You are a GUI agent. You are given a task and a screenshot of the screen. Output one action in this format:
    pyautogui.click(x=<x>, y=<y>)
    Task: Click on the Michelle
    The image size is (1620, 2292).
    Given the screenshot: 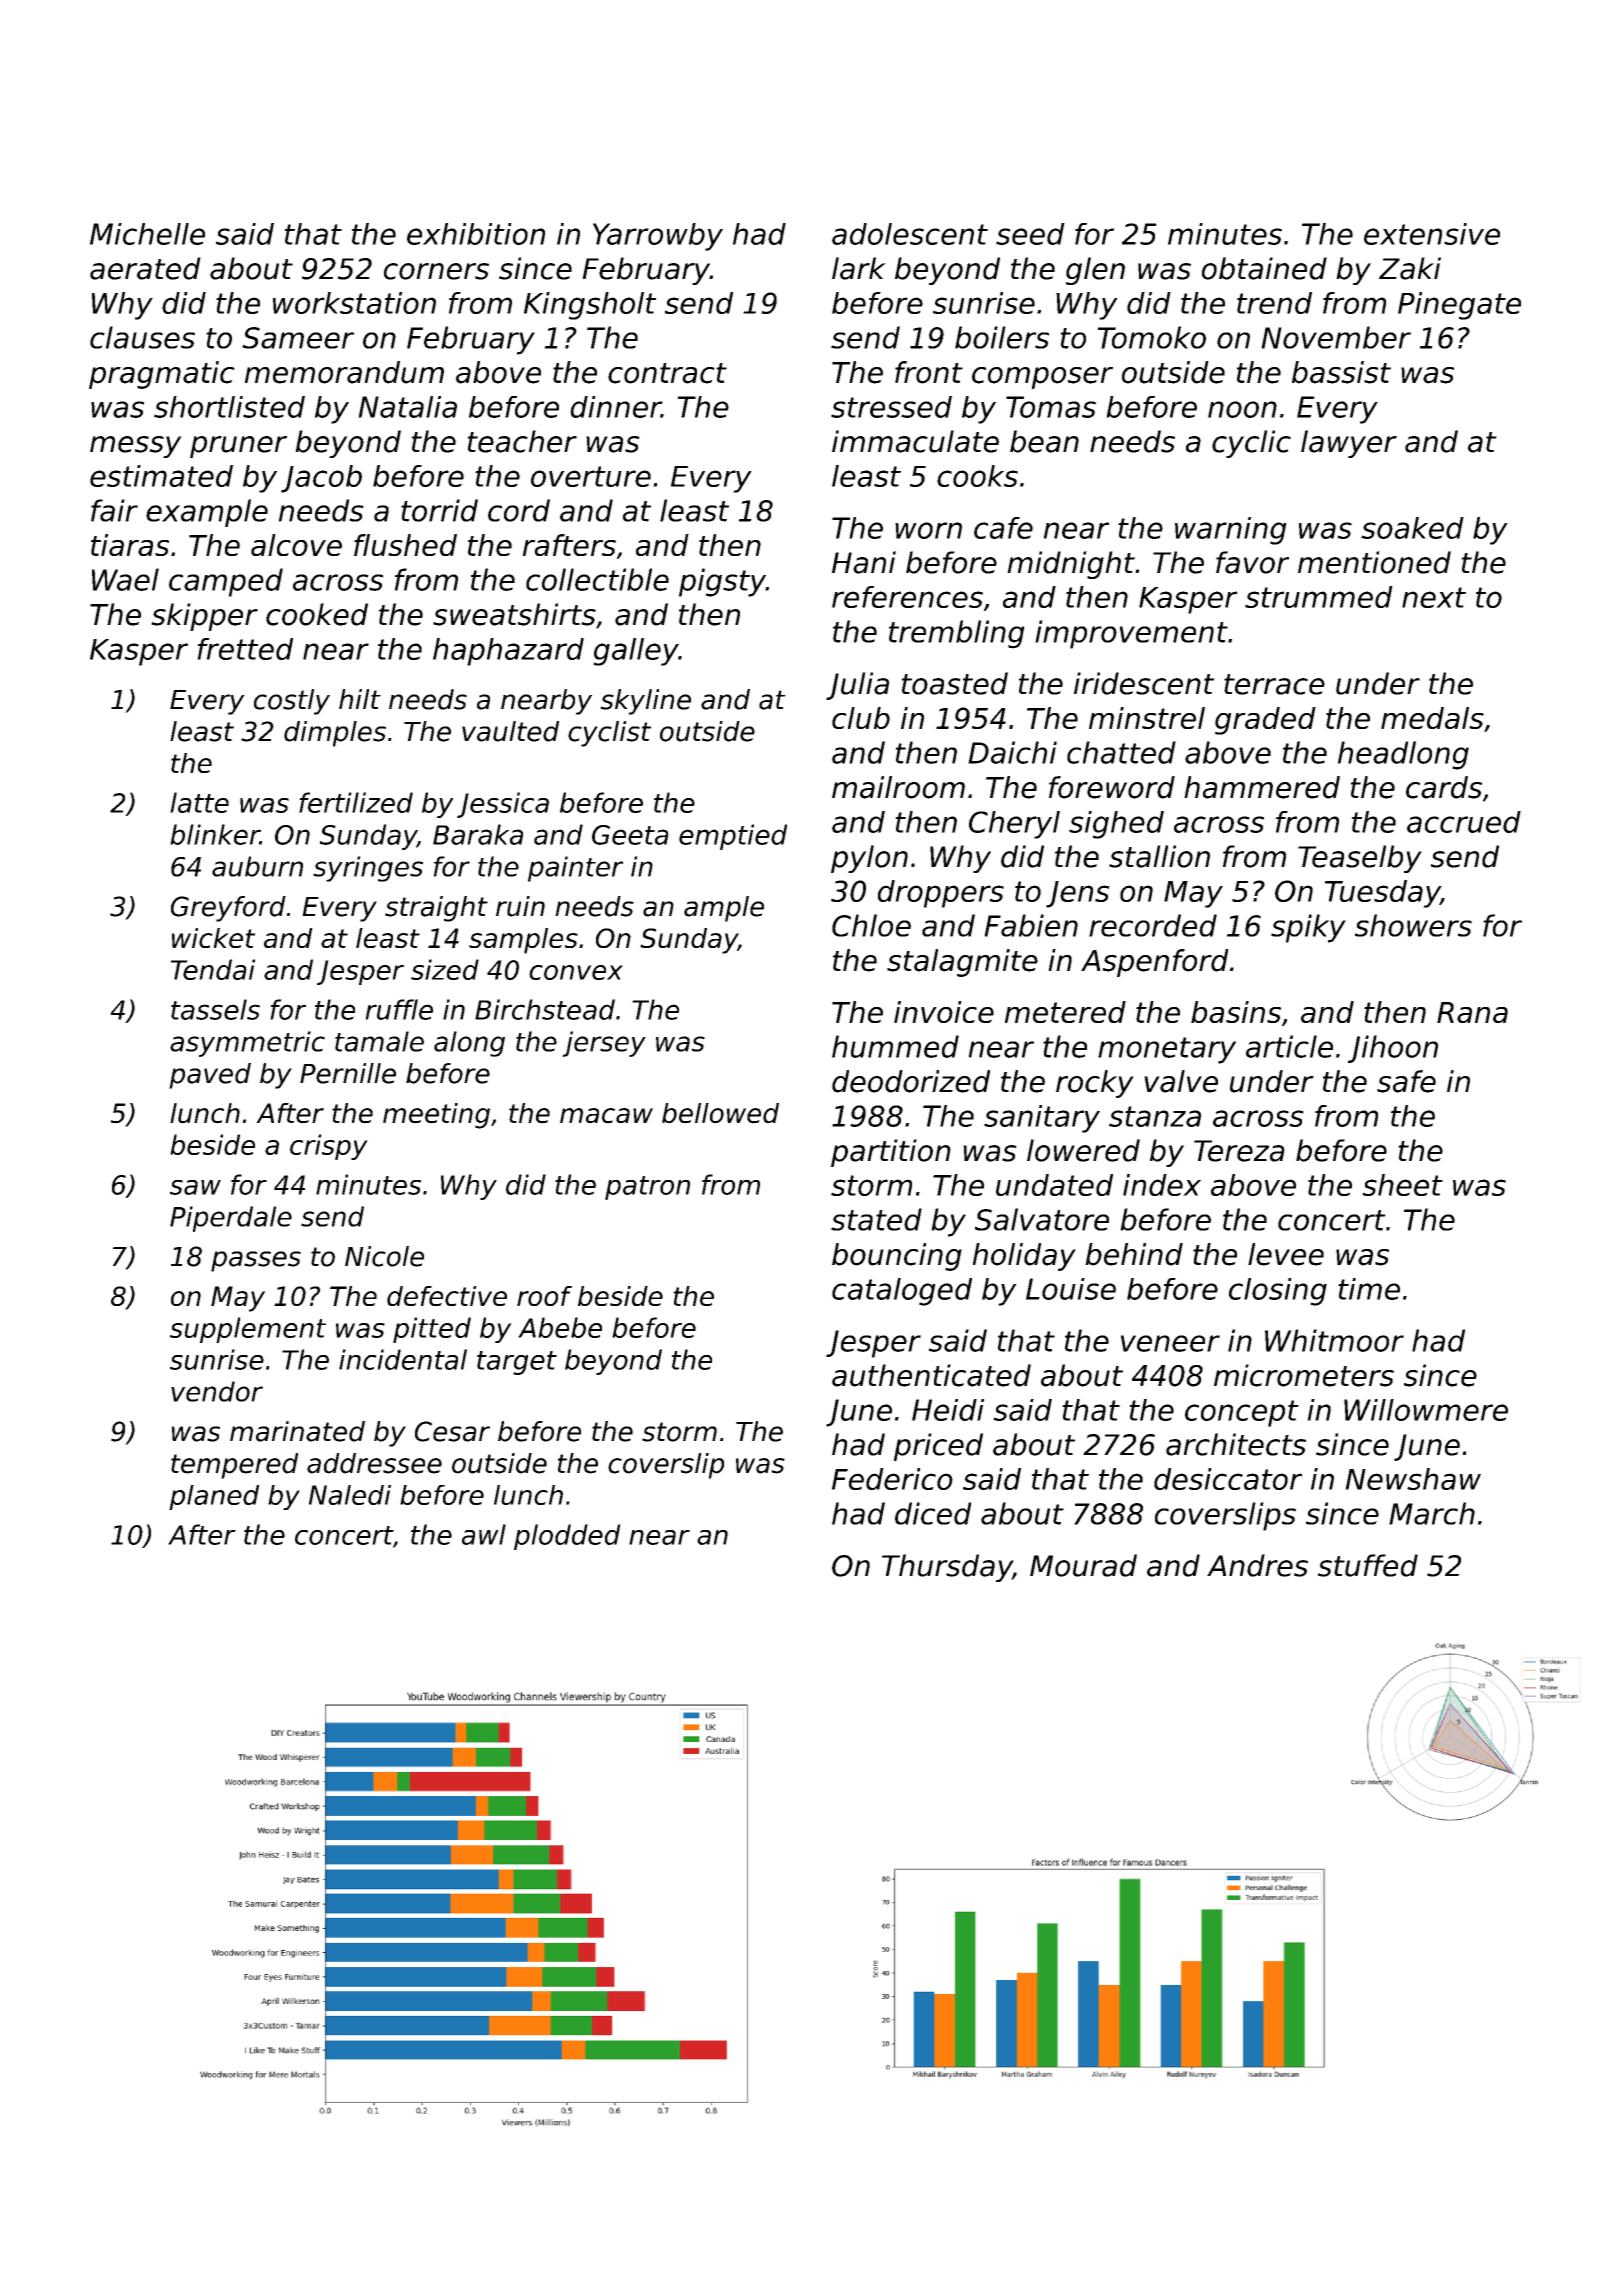 What is the action you would take?
    pyautogui.click(x=147, y=234)
